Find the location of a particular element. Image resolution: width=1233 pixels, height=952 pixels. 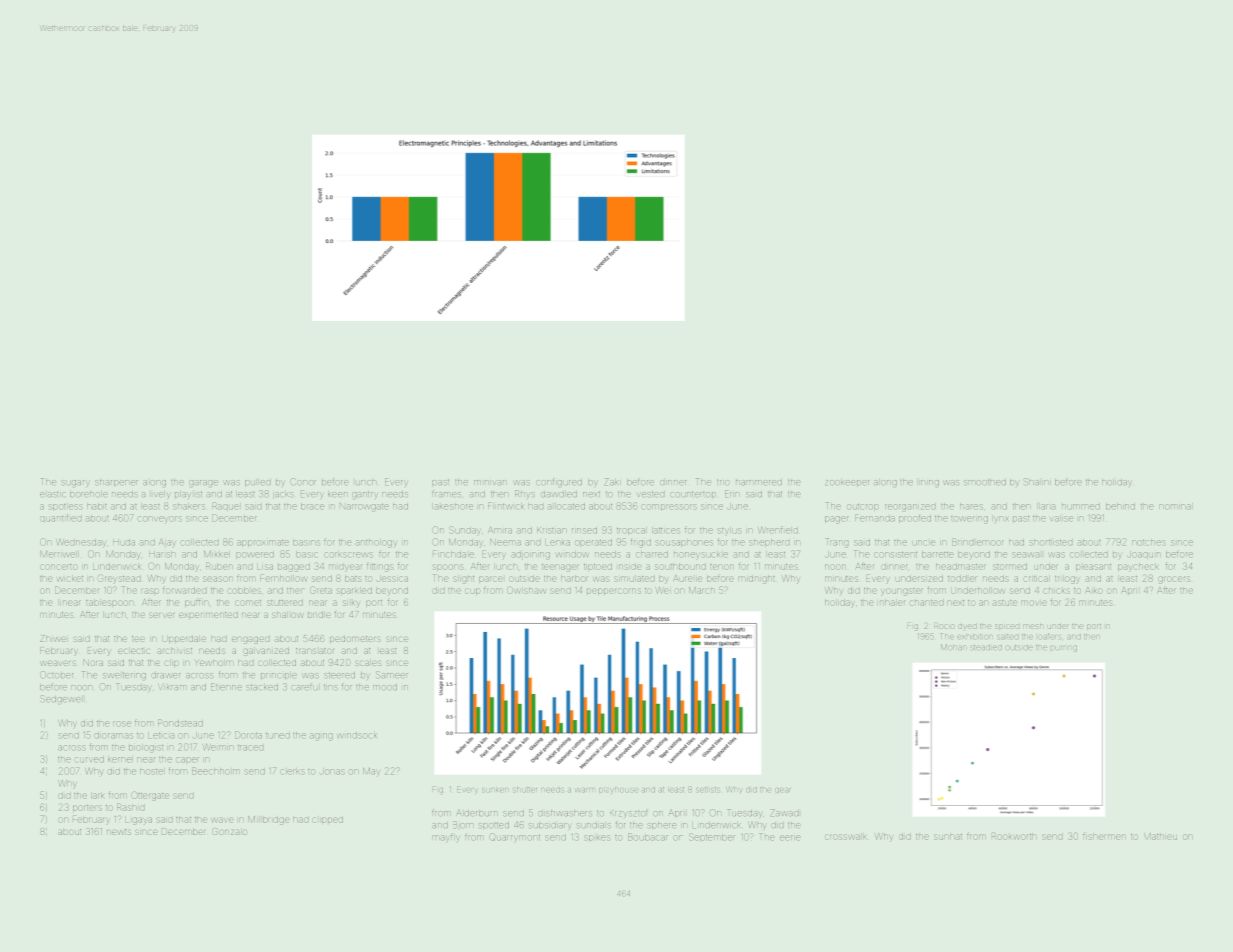

tins is located at coordinates (331, 687).
